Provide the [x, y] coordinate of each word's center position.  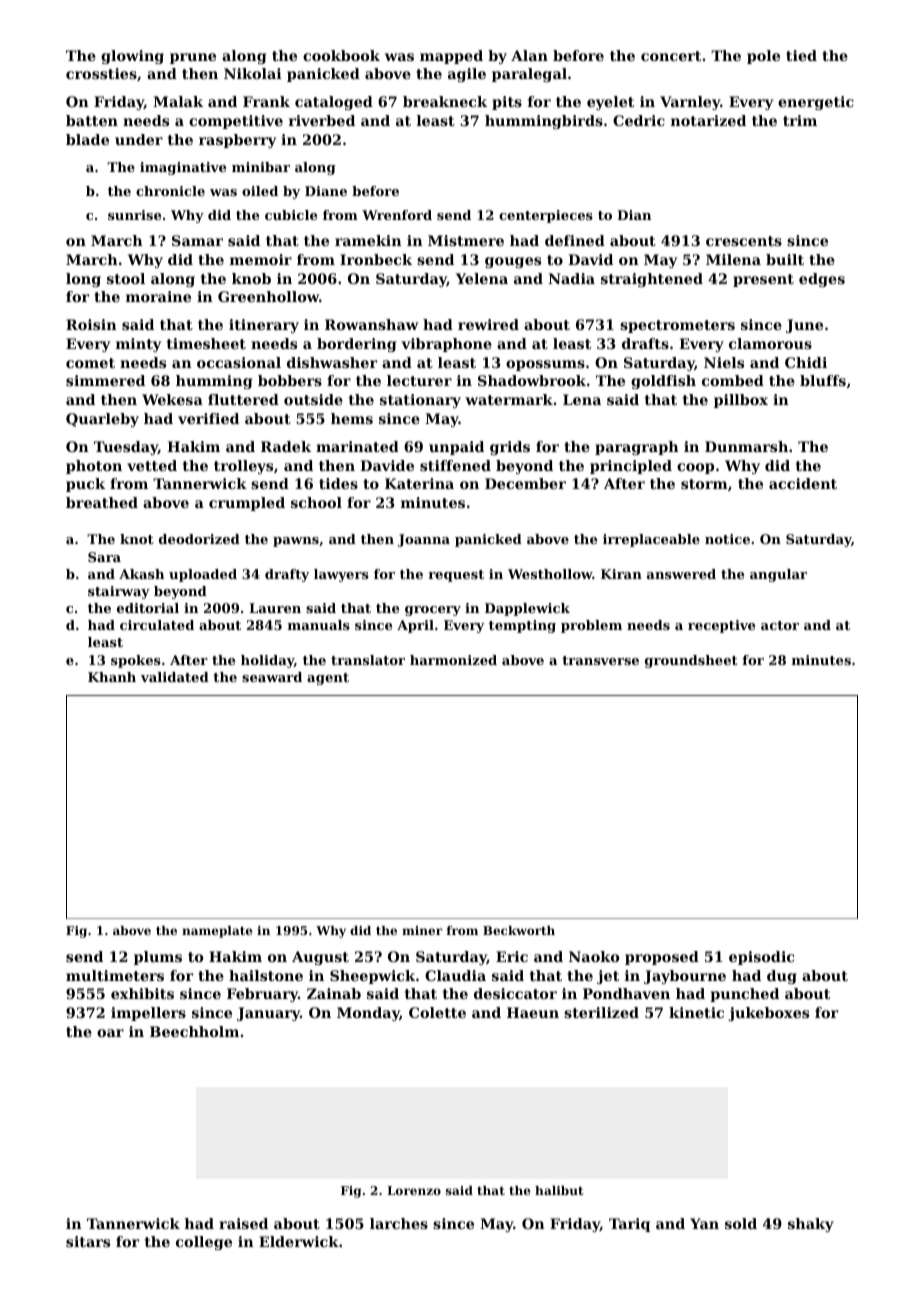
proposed [662, 958]
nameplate [217, 932]
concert [671, 56]
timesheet [206, 343]
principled [631, 467]
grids [510, 448]
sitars [88, 1241]
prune [193, 58]
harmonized [453, 660]
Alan [529, 55]
